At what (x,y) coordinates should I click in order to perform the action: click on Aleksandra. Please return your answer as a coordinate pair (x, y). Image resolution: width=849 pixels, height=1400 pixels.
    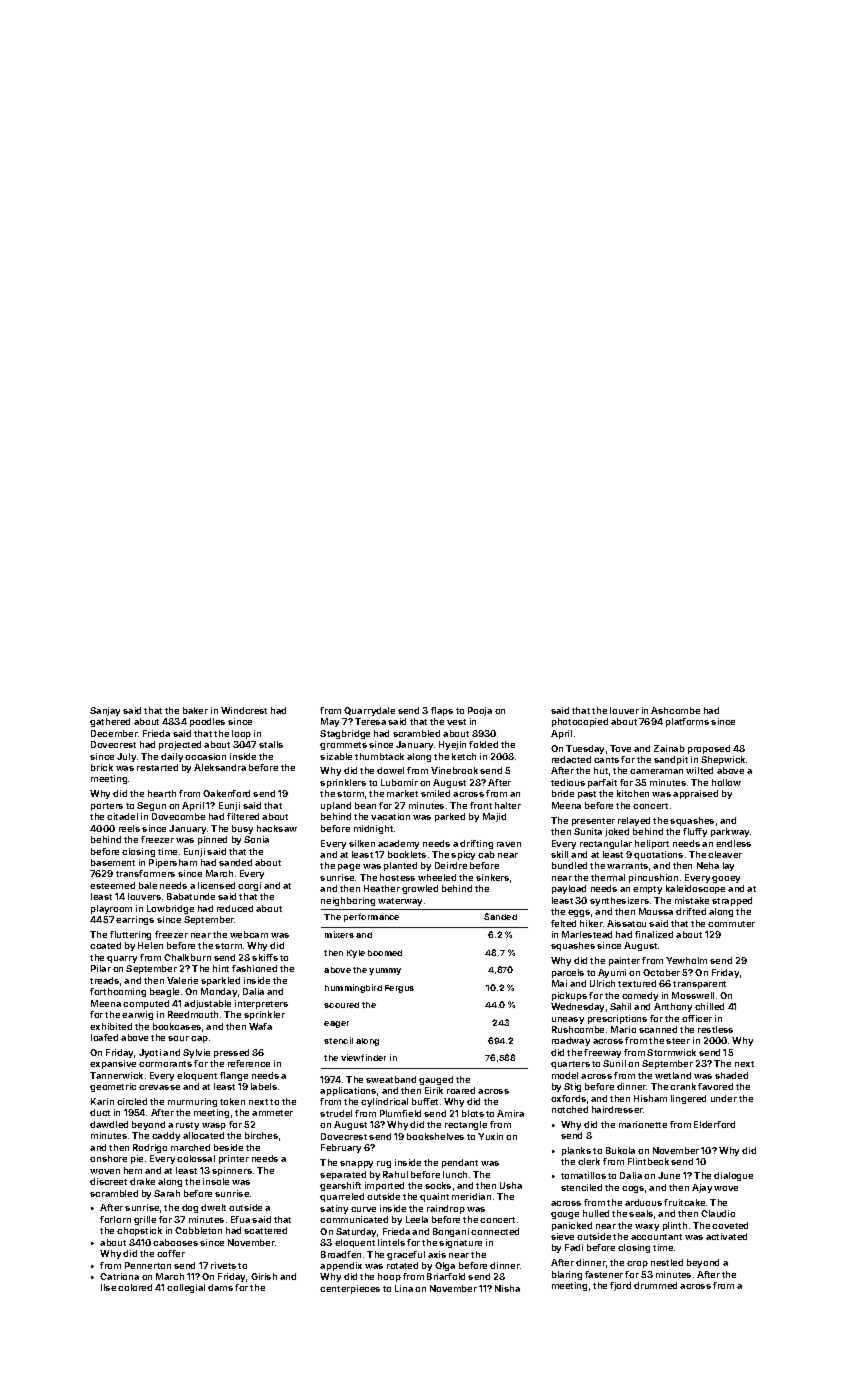
    Looking at the image, I should click on (220, 767).
